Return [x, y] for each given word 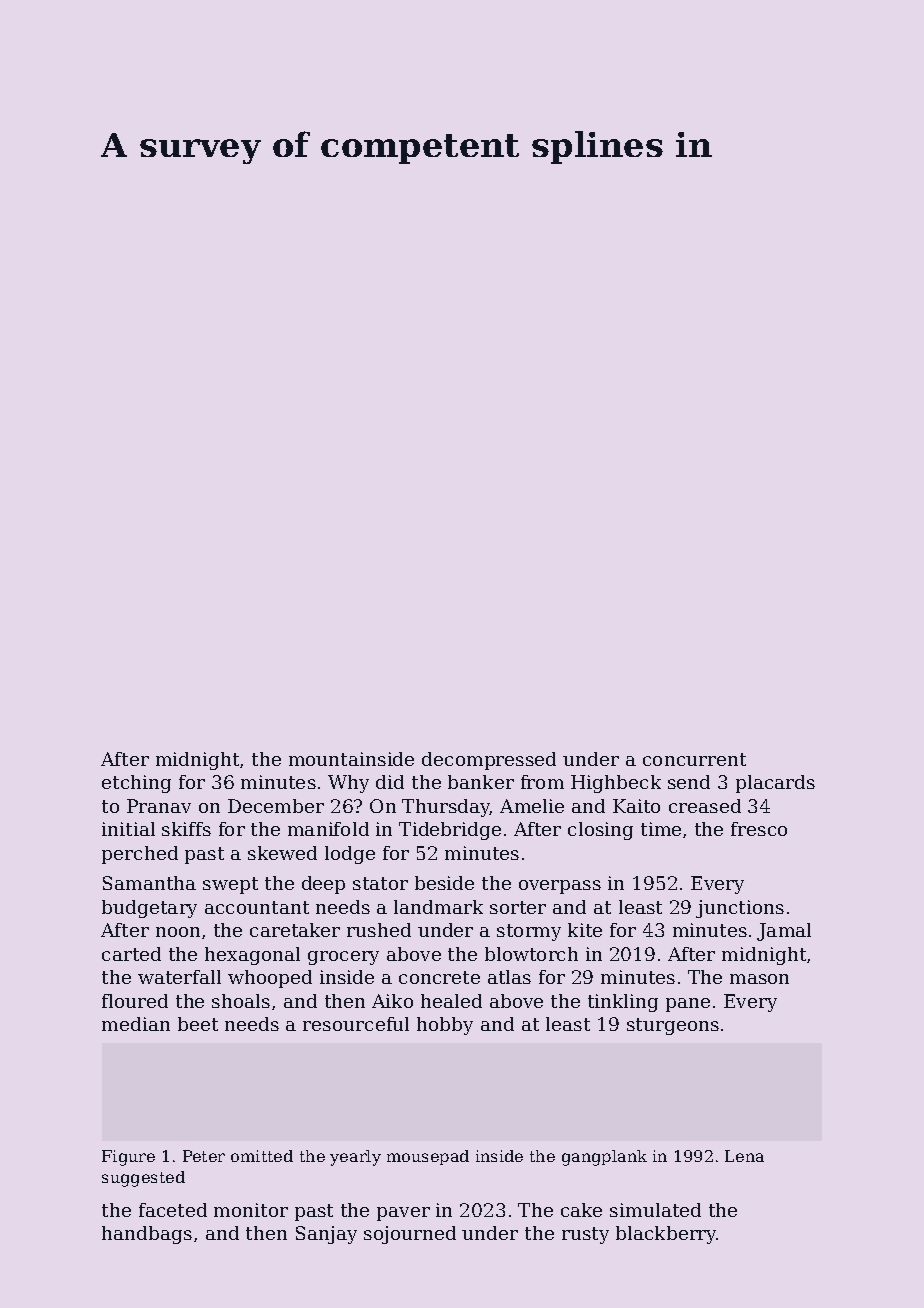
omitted [262, 1156]
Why [348, 784]
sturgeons [673, 1026]
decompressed [489, 761]
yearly [355, 1158]
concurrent [694, 759]
